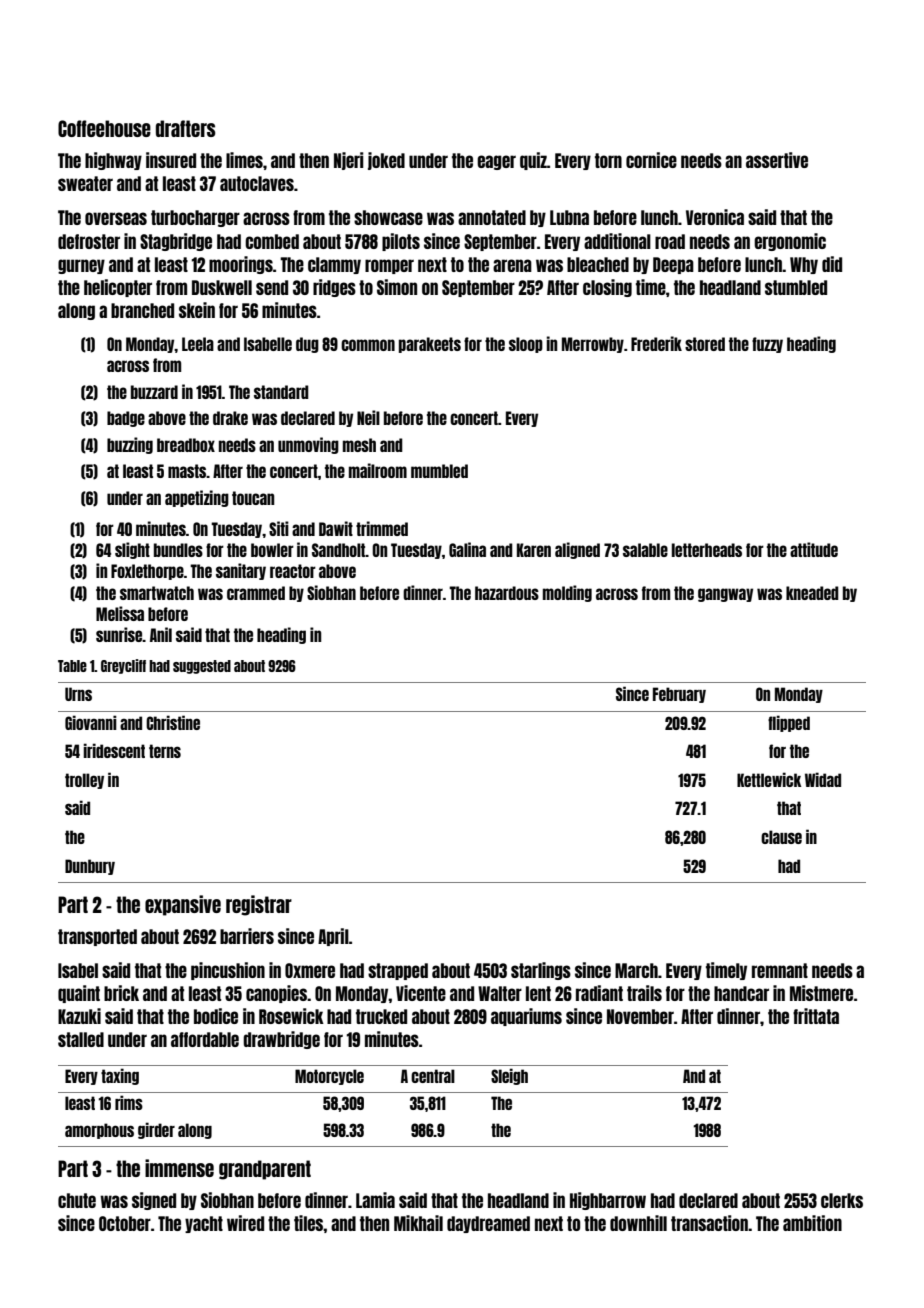 This screenshot has width=924, height=1308. I want to click on quiz, so click(533, 161).
